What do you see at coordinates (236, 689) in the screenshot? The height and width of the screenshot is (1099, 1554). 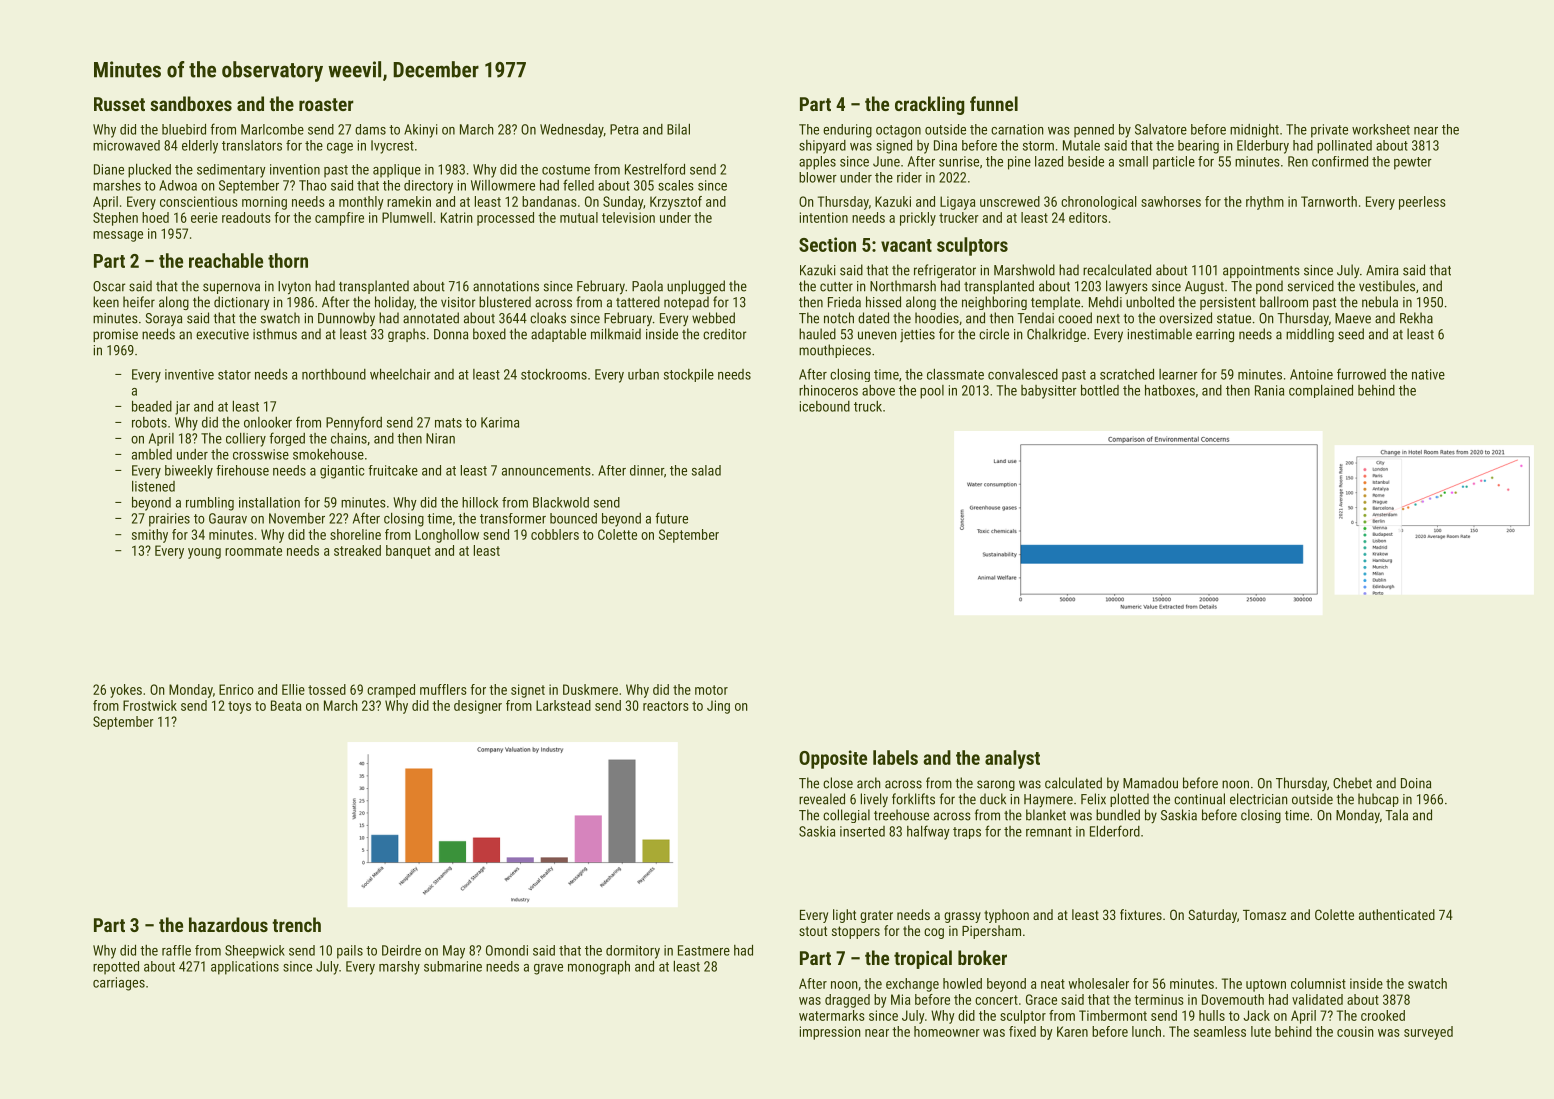 I see `Enrico` at bounding box center [236, 689].
